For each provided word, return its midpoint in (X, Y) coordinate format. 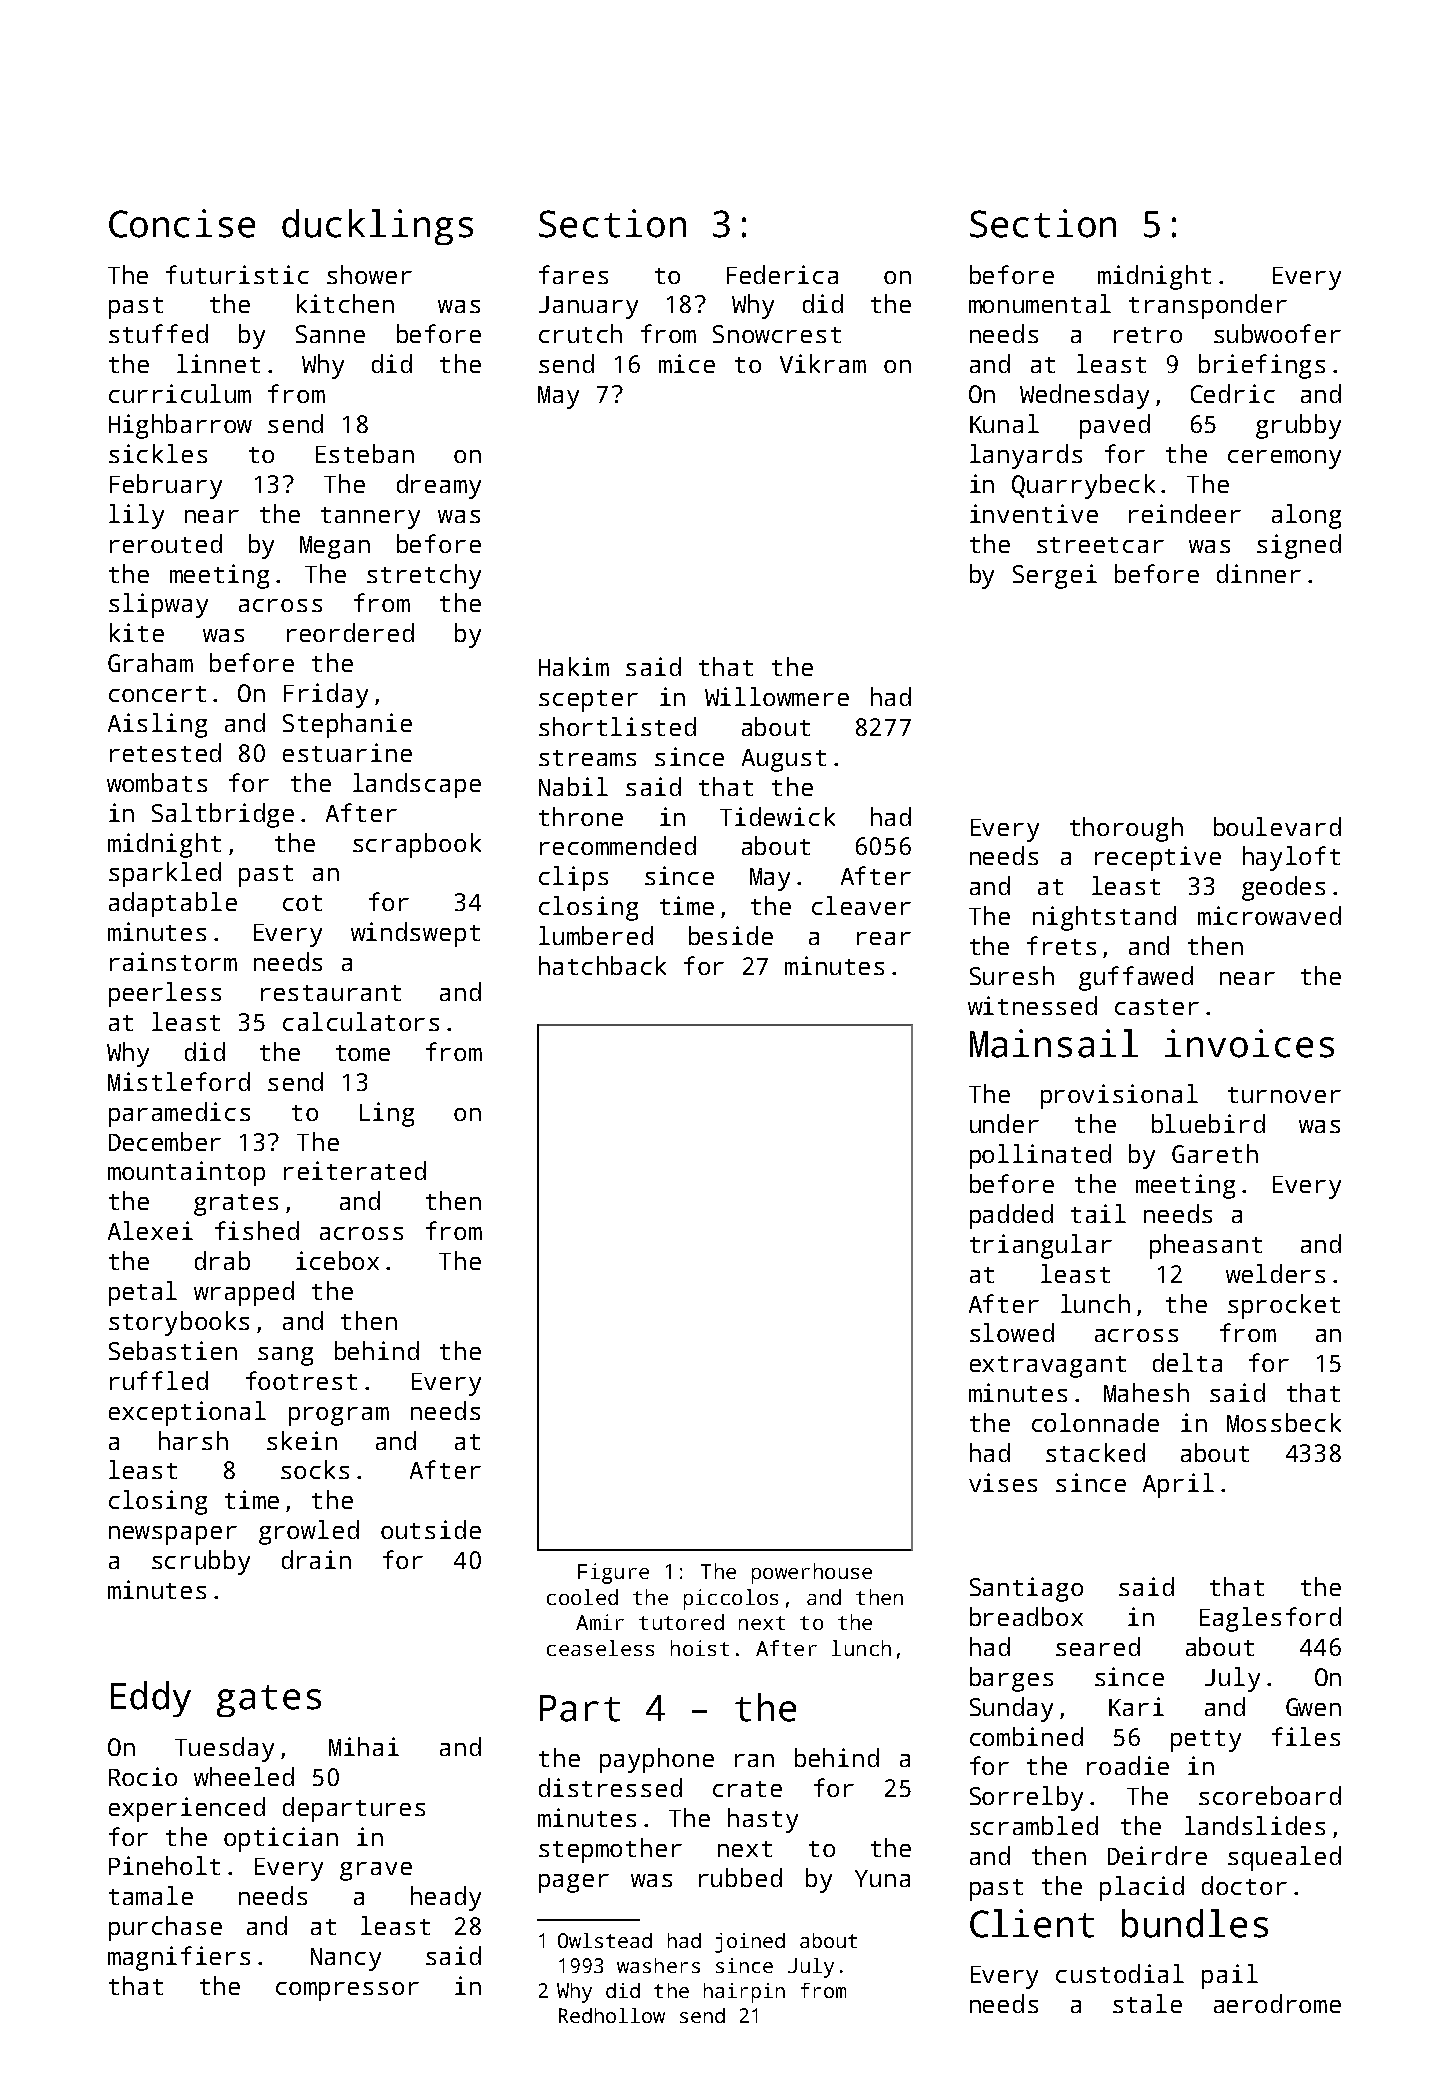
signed (1299, 546)
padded (1011, 1216)
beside (731, 935)
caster (1157, 1007)
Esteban (365, 453)
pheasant (1206, 1246)
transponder (1208, 306)
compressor (347, 1991)
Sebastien (173, 1350)
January (588, 307)
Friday (326, 695)
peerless (165, 994)
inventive (1034, 513)
